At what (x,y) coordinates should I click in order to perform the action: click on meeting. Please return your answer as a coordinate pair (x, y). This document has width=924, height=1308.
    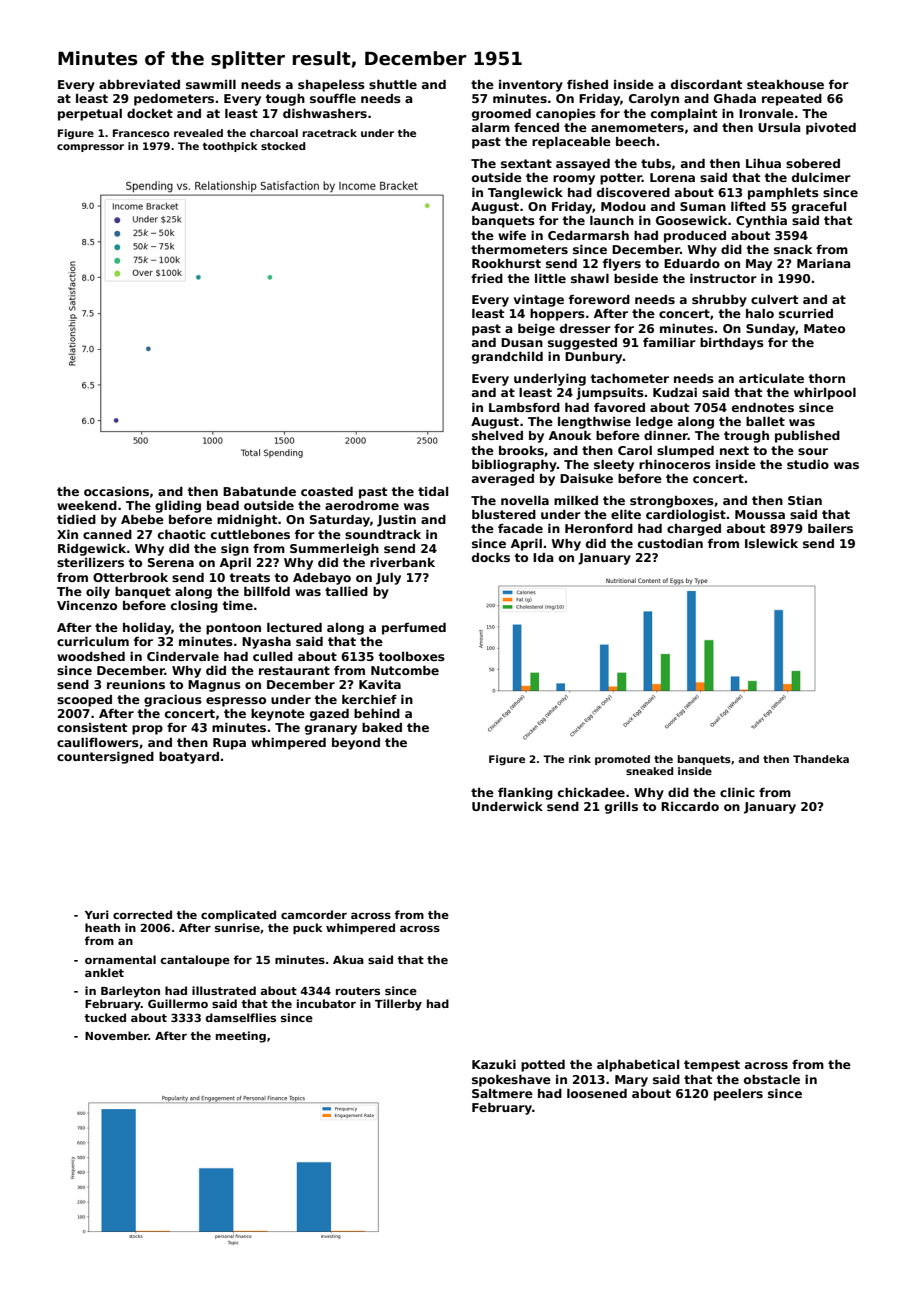
    Looking at the image, I should click on (241, 1037).
